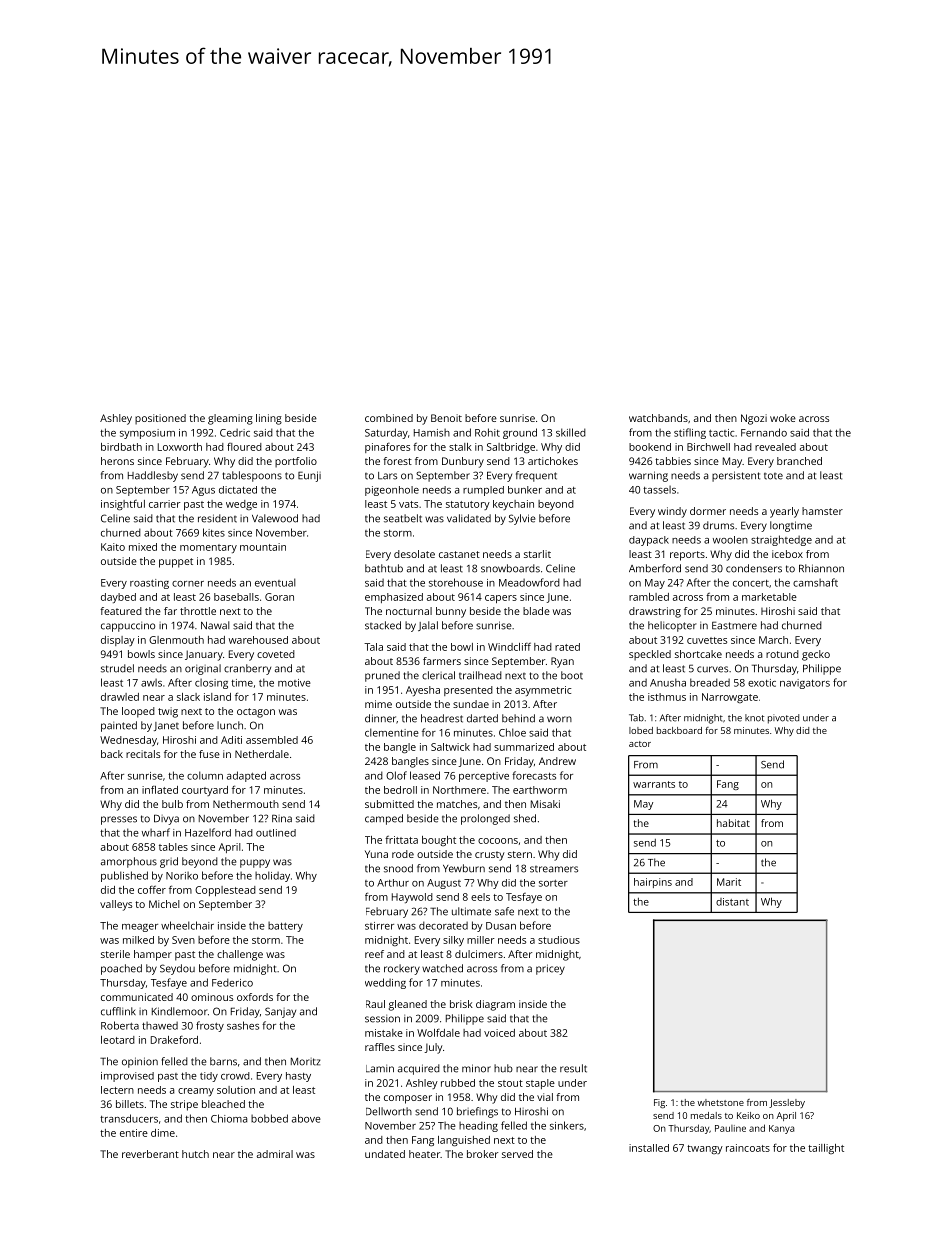 Image resolution: width=952 pixels, height=1233 pixels. I want to click on Benoit, so click(446, 418).
